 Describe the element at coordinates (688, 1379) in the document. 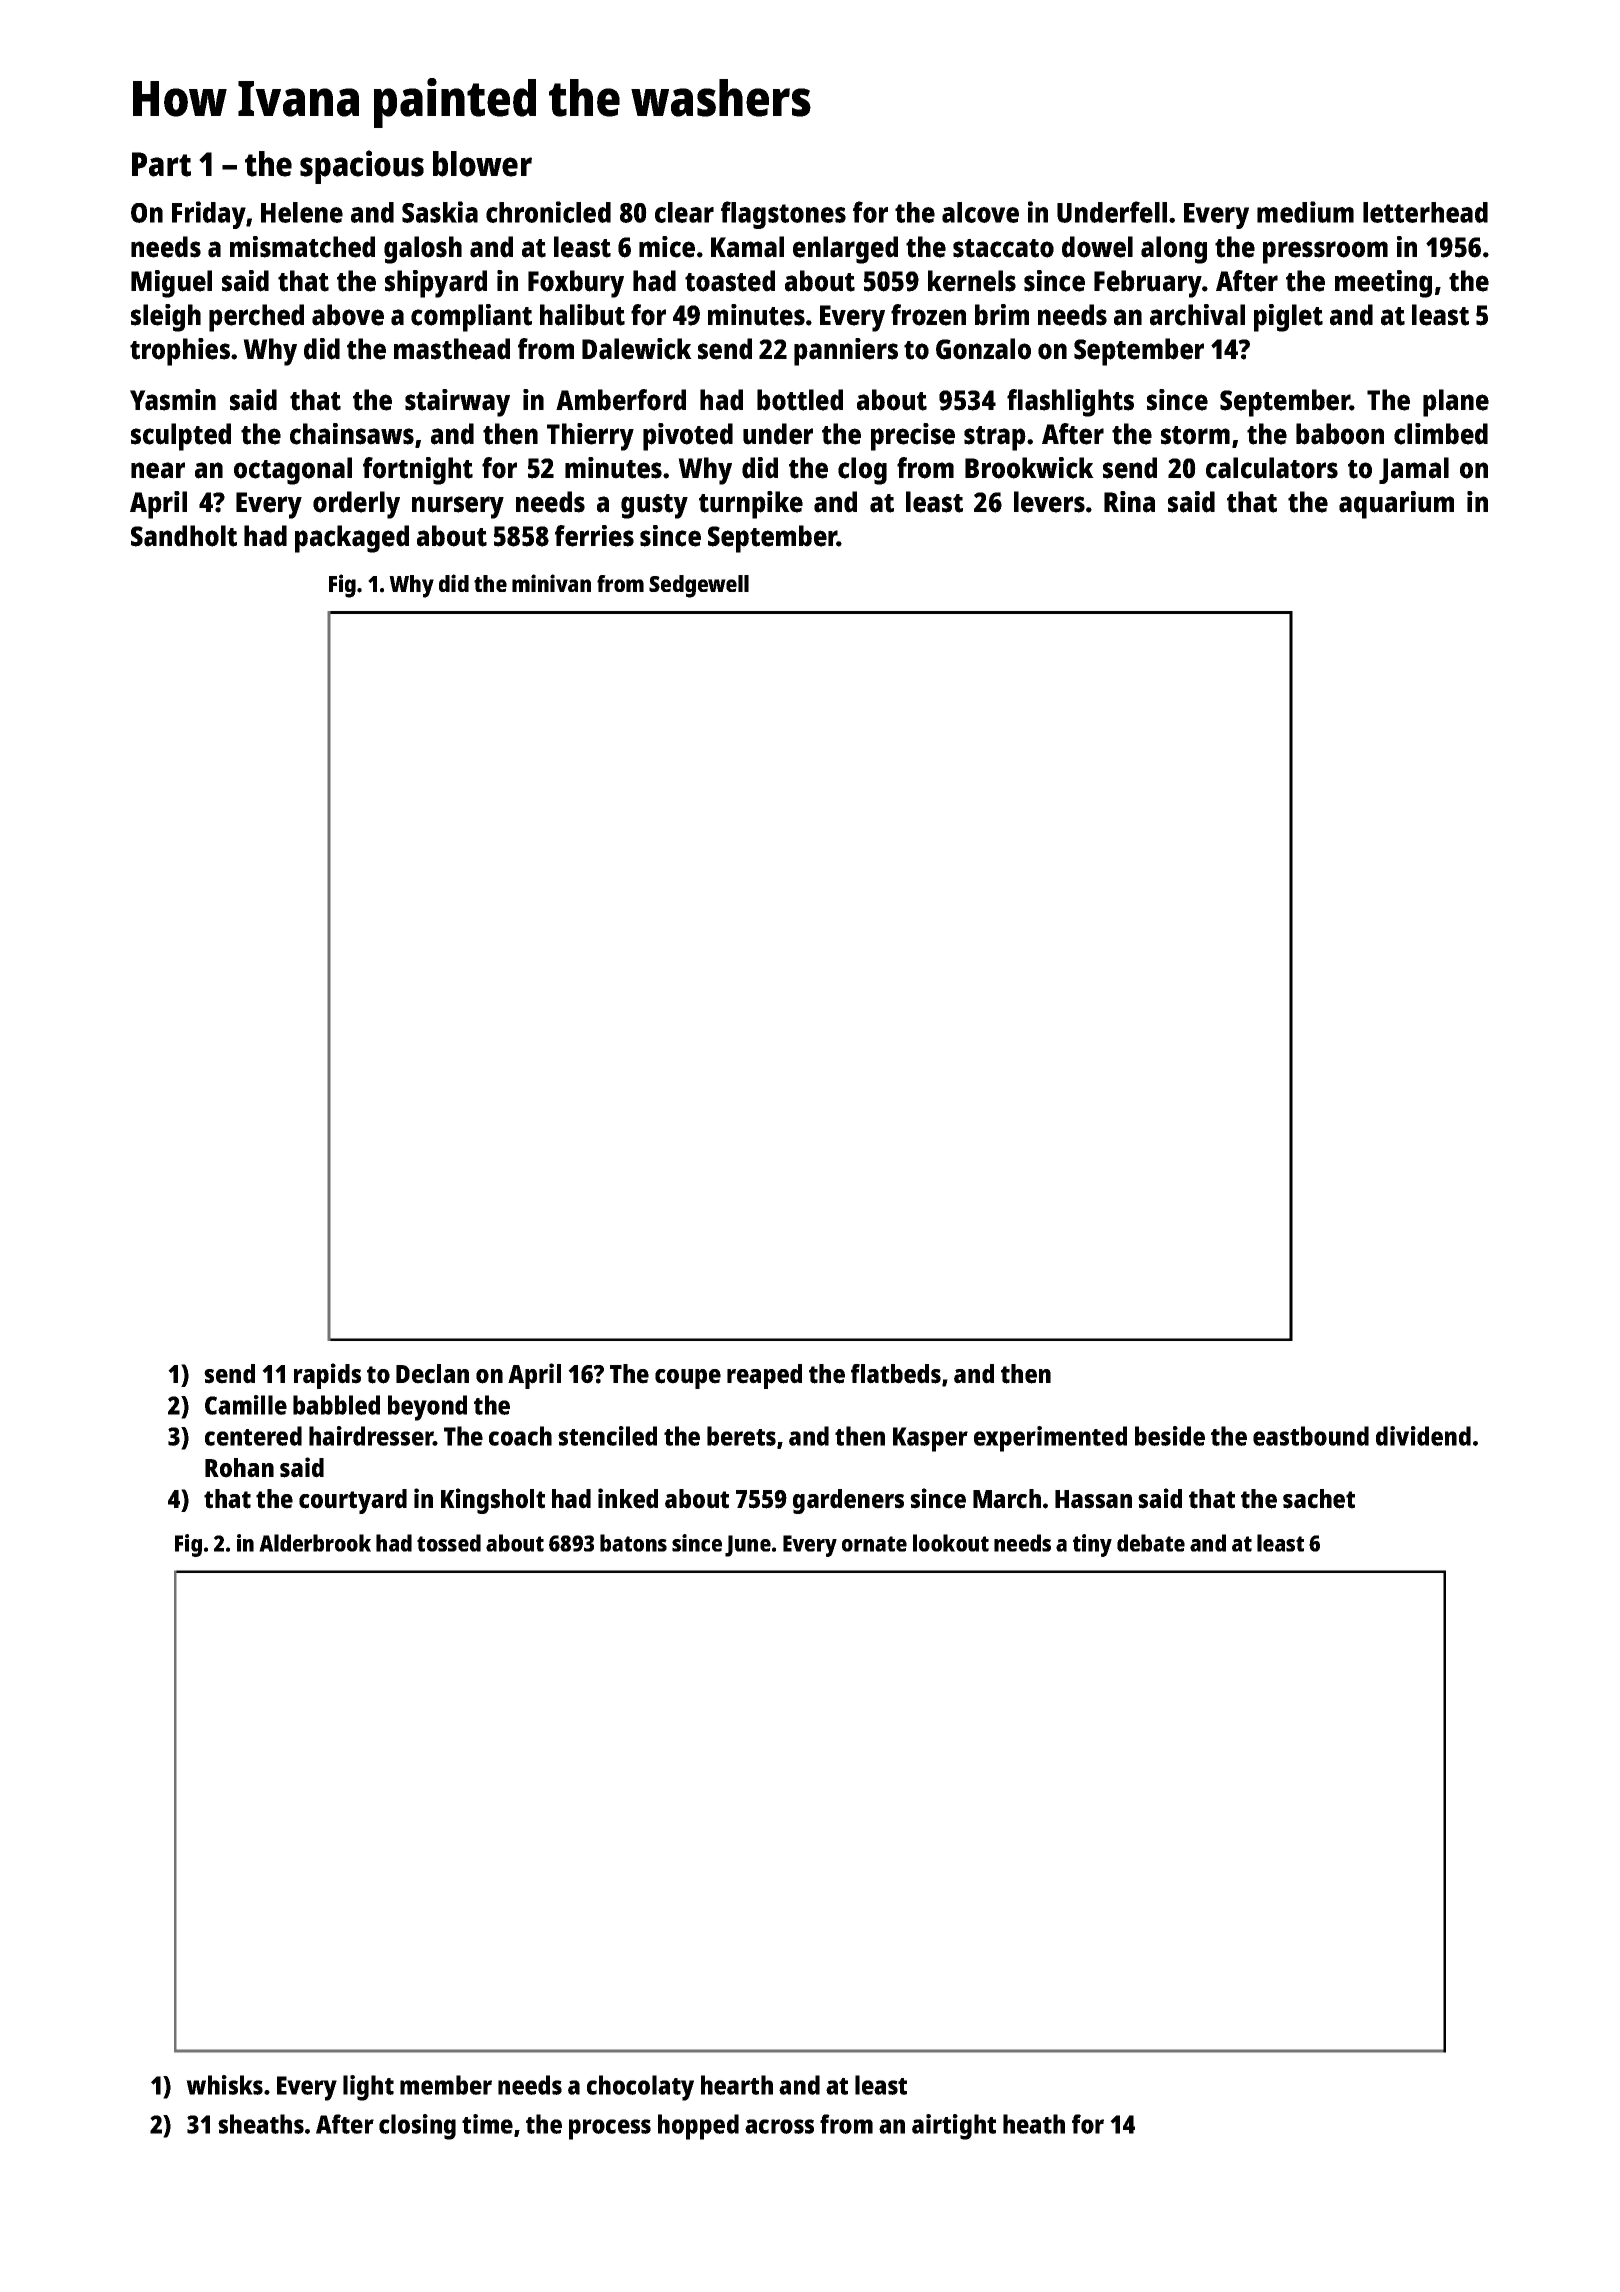

I see `coupe` at that location.
